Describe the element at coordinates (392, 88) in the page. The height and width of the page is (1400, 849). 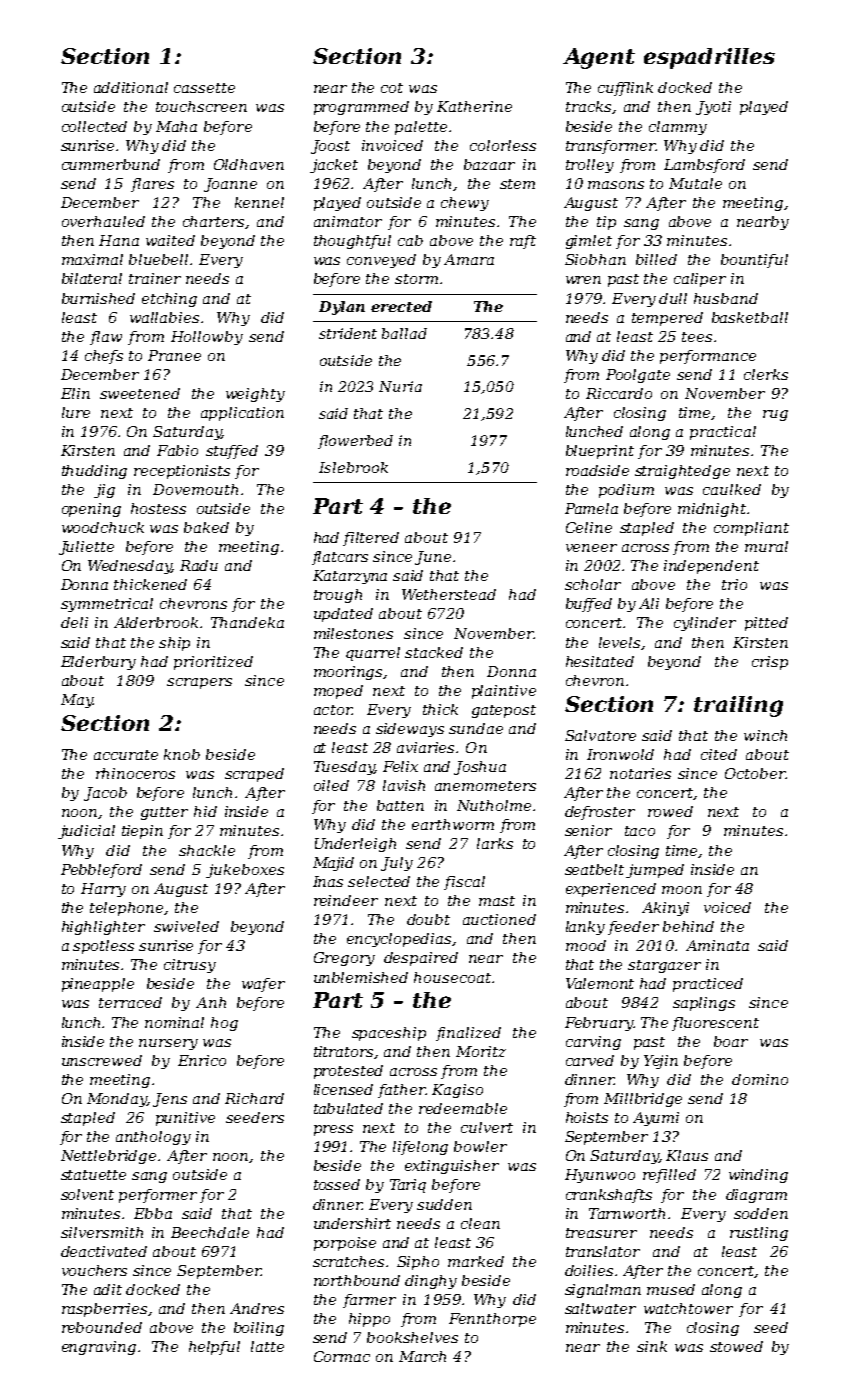
I see `cot` at that location.
